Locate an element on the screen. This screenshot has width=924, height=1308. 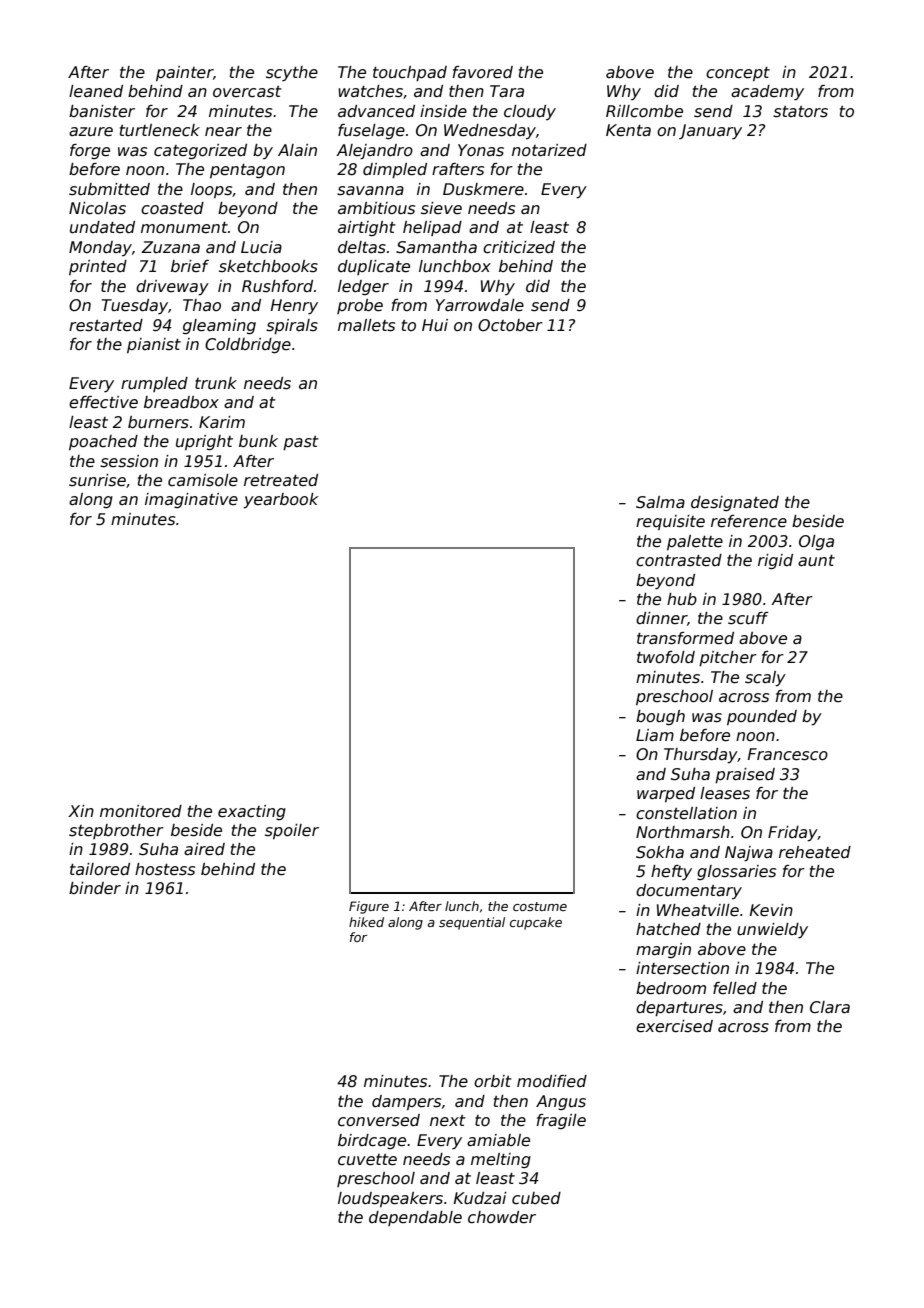
painter is located at coordinates (184, 73).
